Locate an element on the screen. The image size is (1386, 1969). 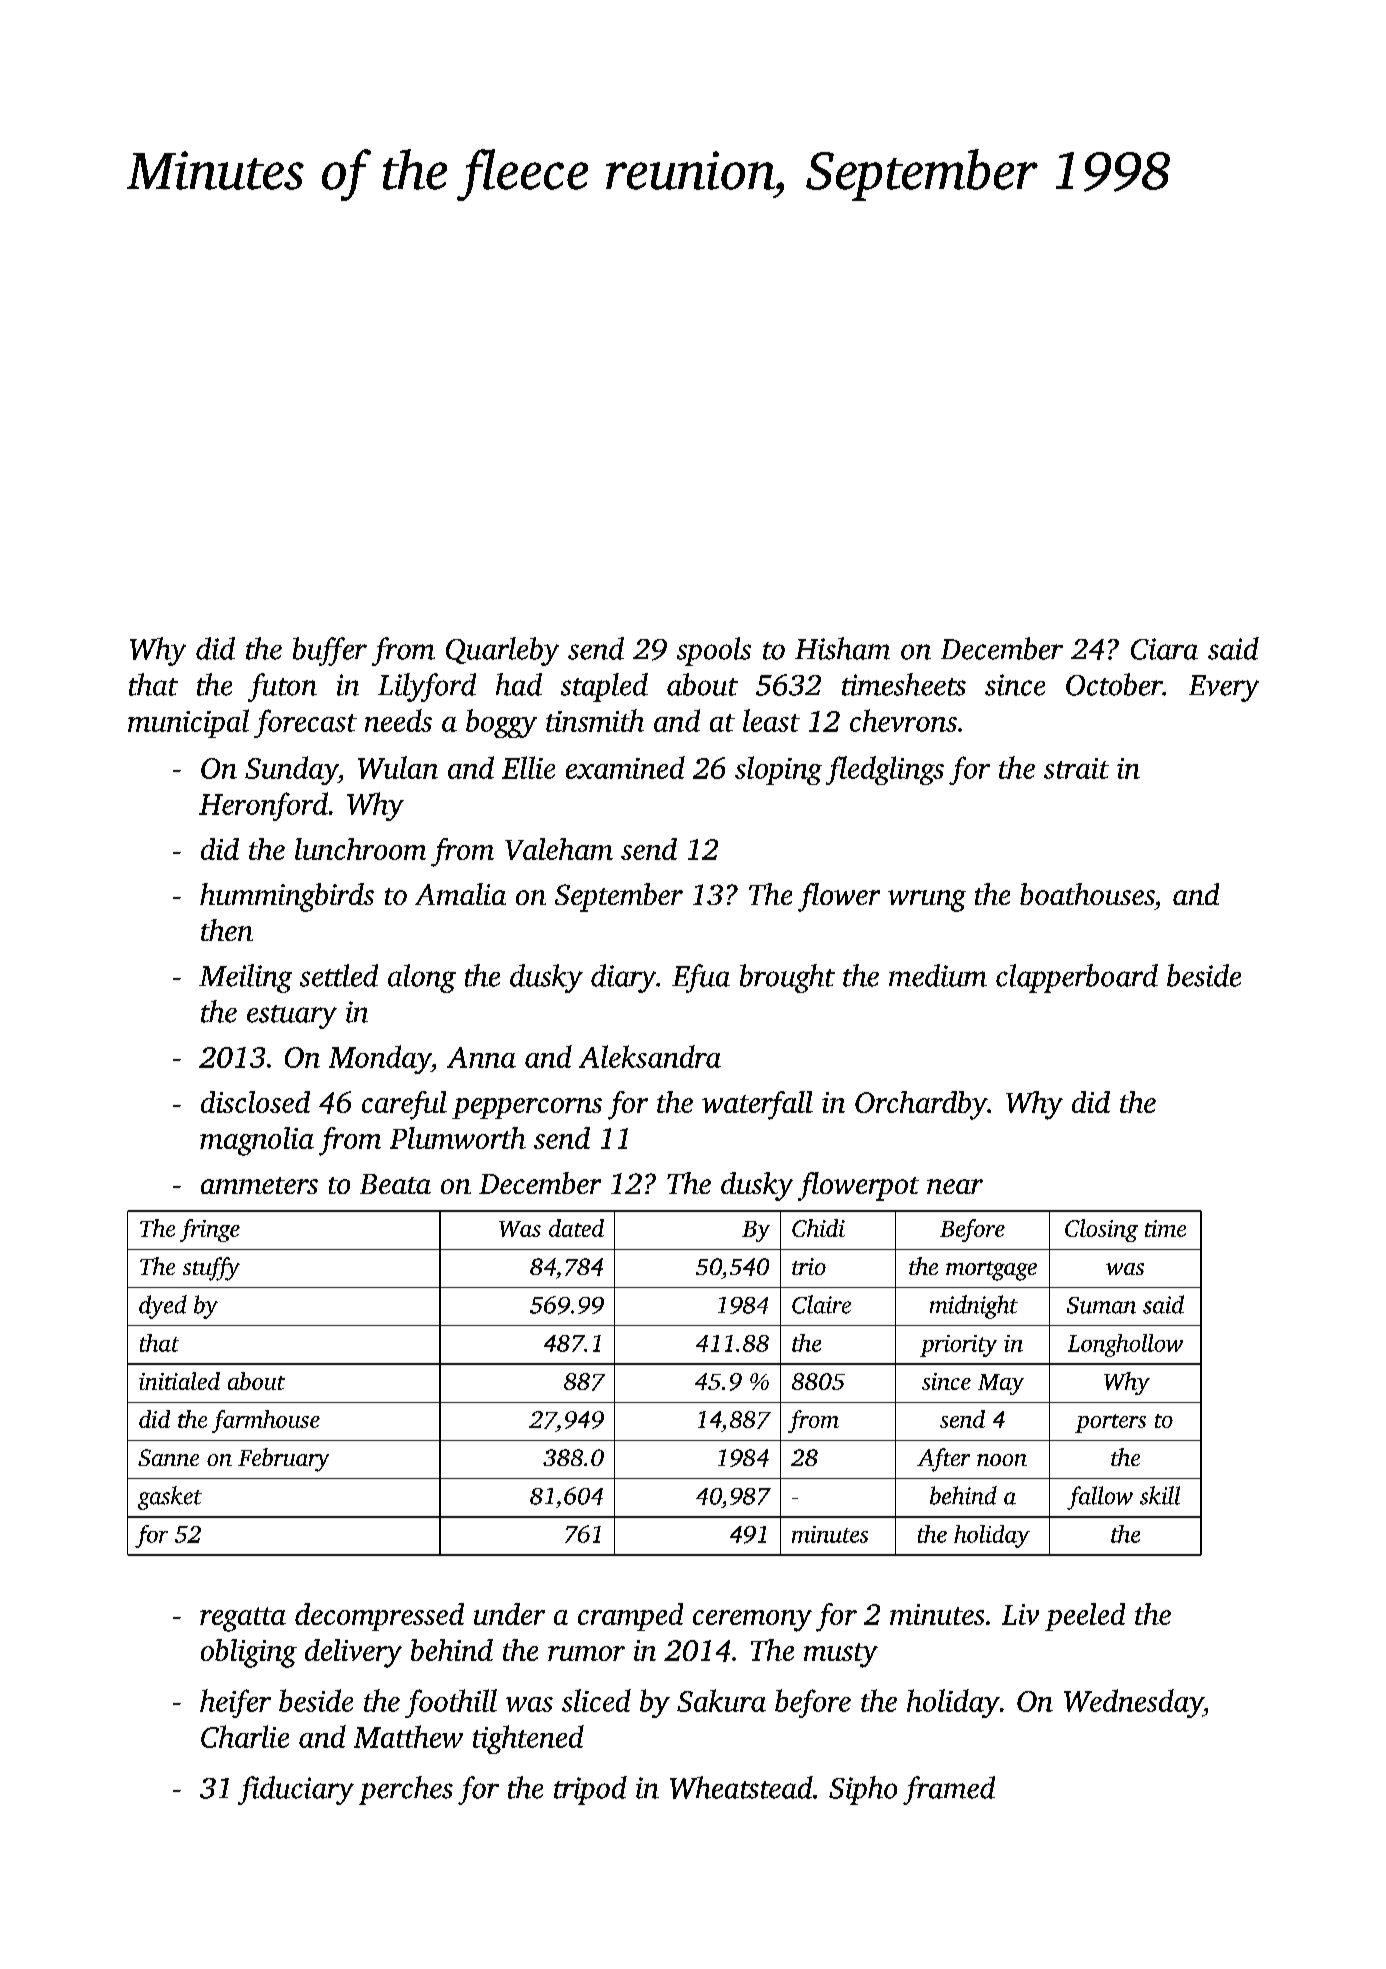
lunchroom is located at coordinates (360, 849).
